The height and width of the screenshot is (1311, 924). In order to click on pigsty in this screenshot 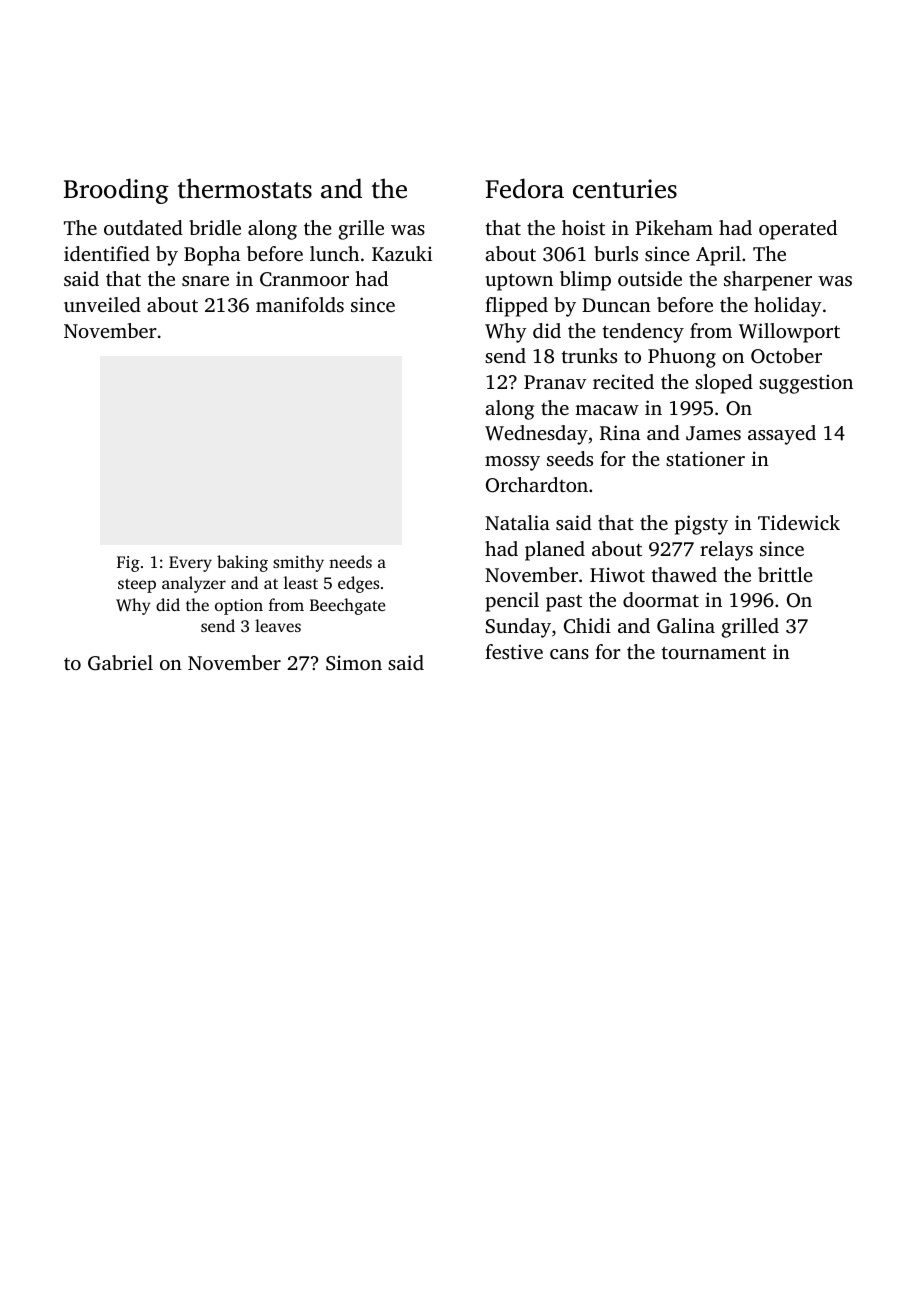, I will do `click(701, 525)`.
